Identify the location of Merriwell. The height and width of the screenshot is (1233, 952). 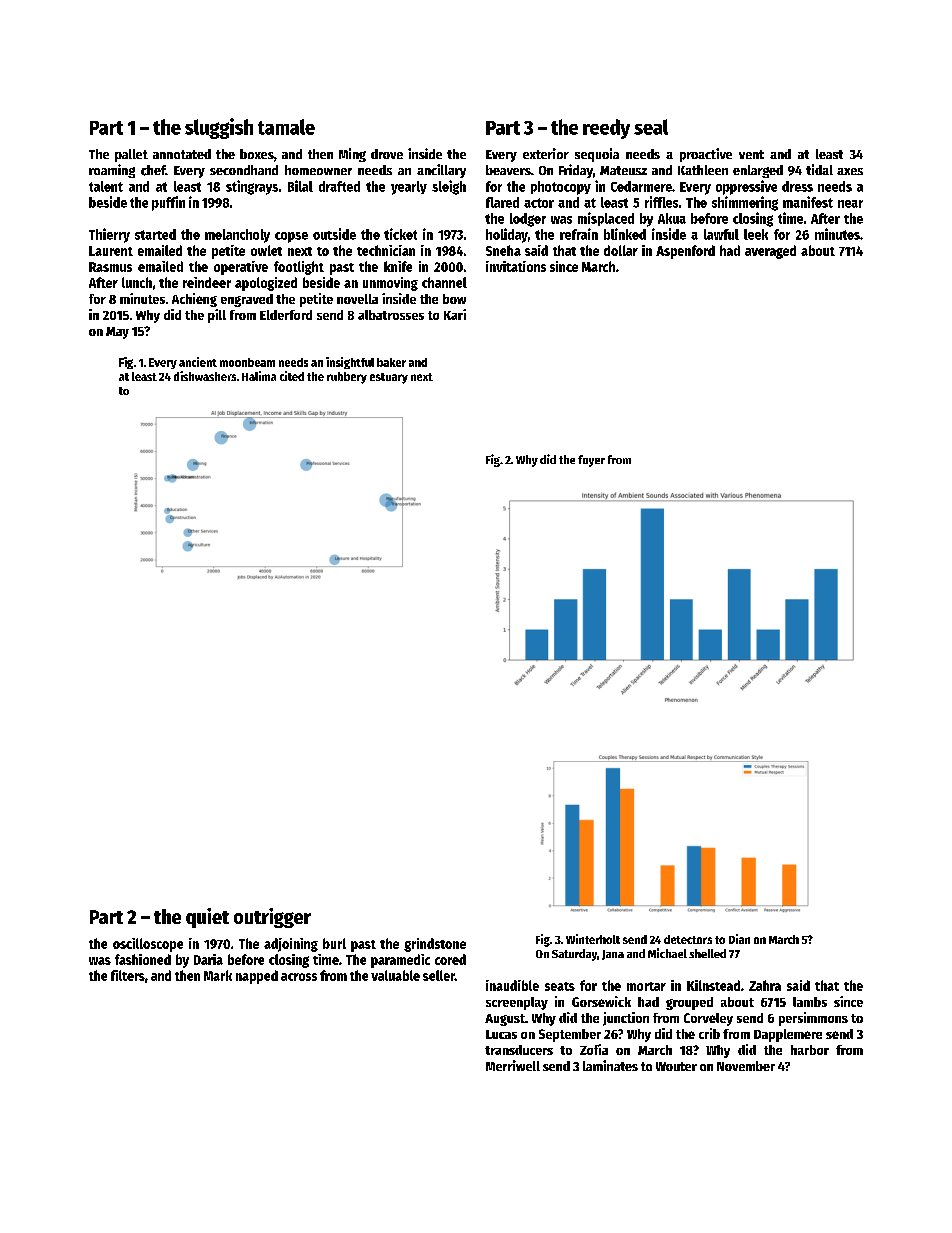
(513, 1065).
